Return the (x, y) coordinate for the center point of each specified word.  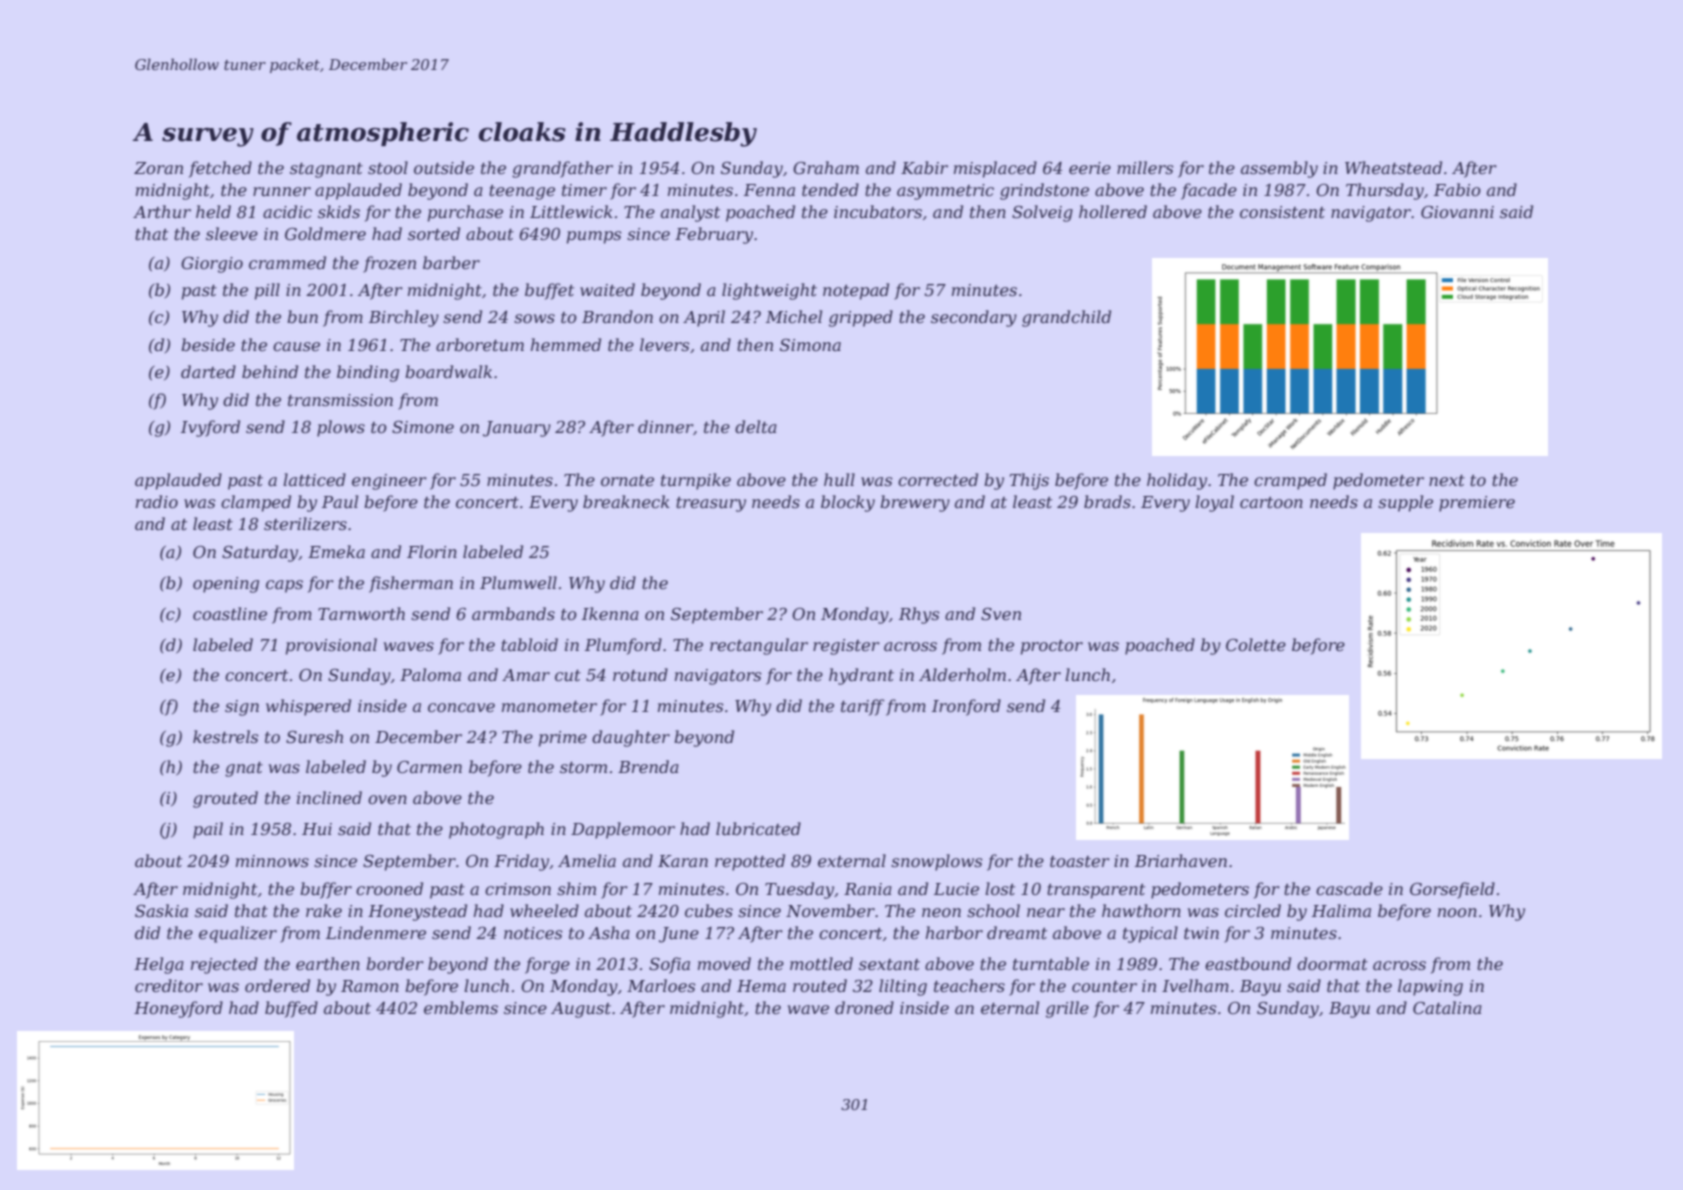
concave (461, 707)
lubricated (758, 828)
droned (864, 1007)
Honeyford (178, 1009)
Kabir (924, 167)
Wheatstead (1393, 167)
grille (1067, 1009)
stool (388, 167)
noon (1457, 912)
